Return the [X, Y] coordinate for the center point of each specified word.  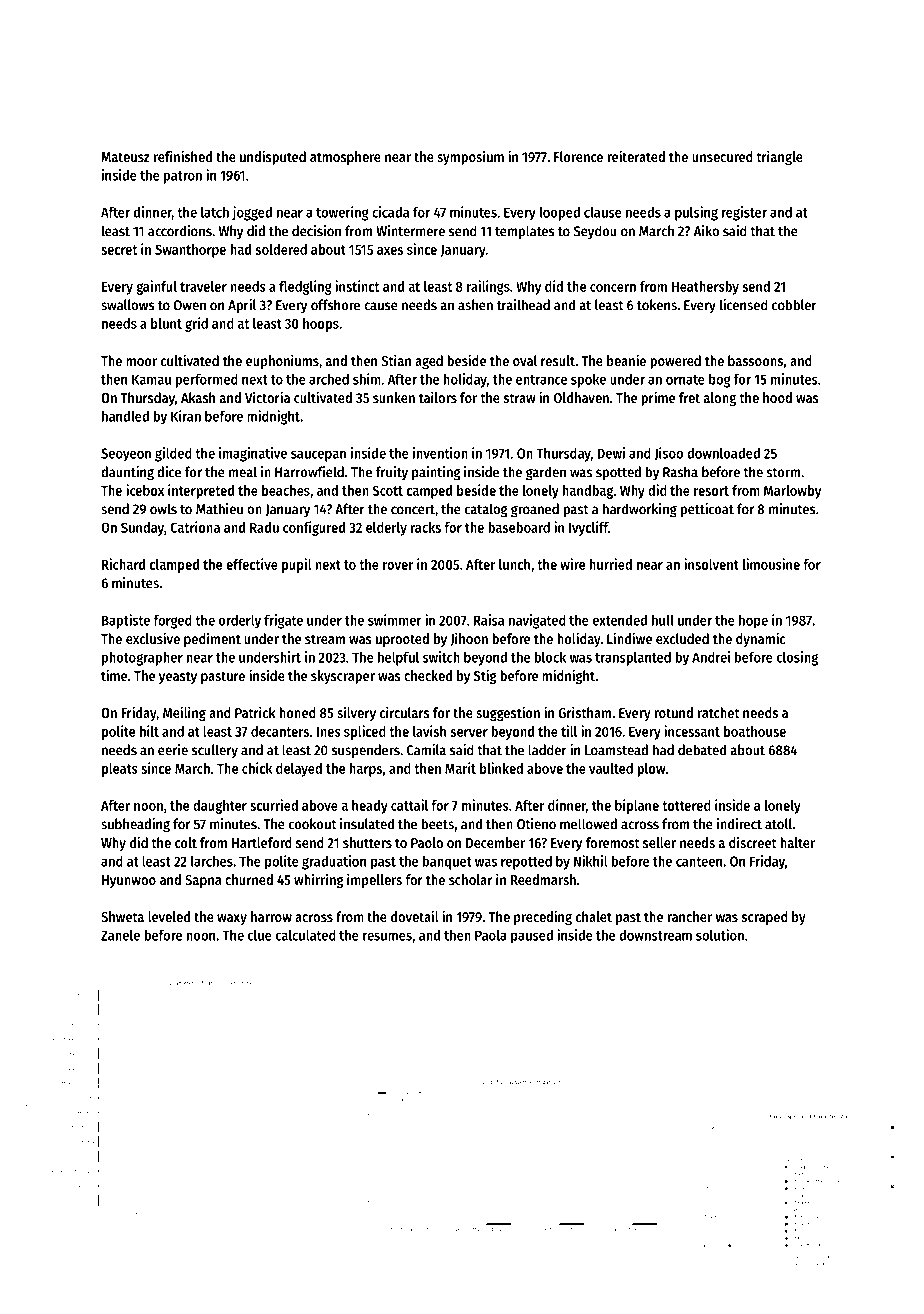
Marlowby [792, 492]
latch [215, 212]
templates [525, 232]
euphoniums [282, 361]
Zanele [120, 935]
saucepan [318, 456]
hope [753, 622]
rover [398, 566]
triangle [779, 157]
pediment [212, 639]
